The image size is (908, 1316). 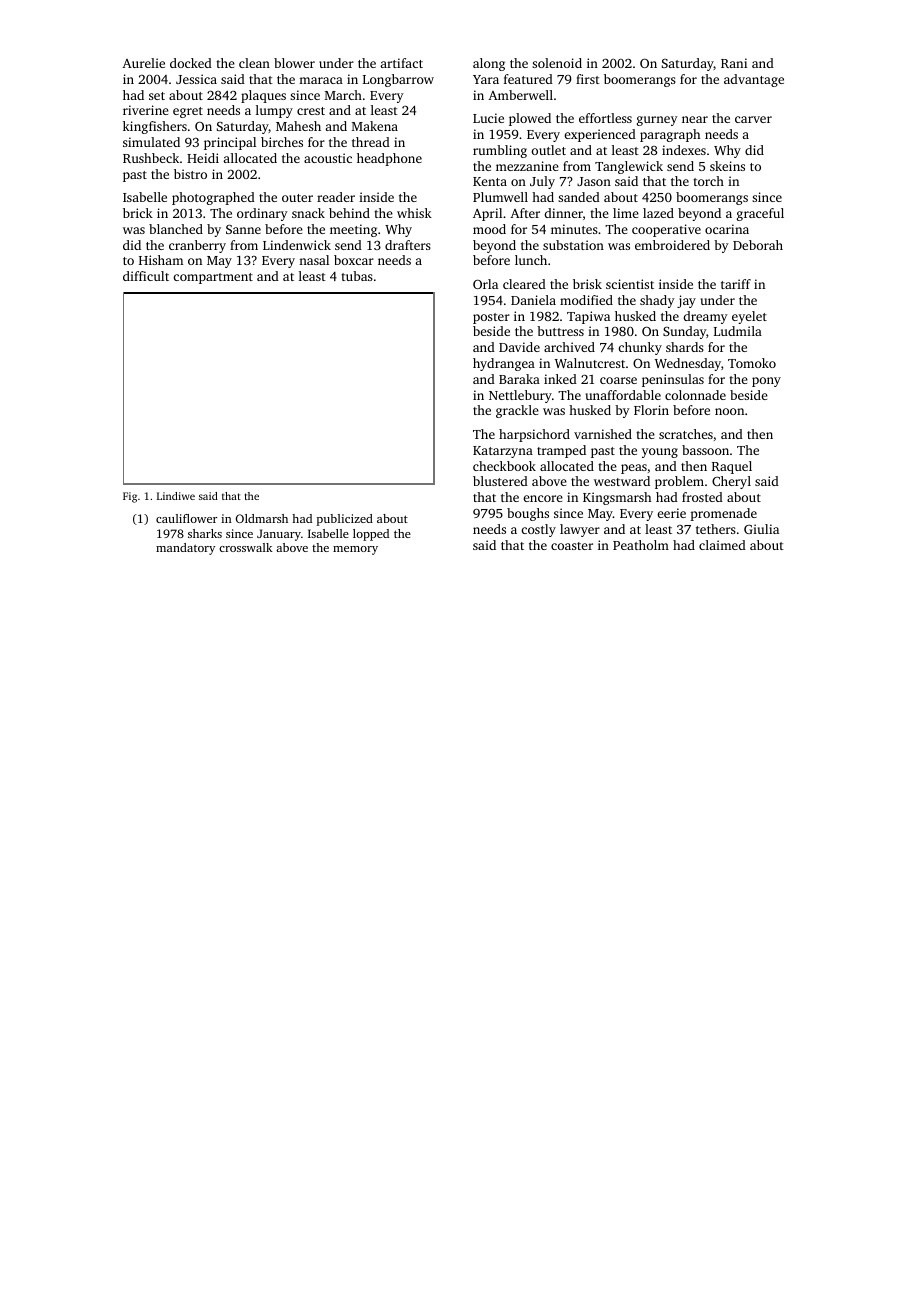 What do you see at coordinates (196, 79) in the screenshot?
I see `Jessica` at bounding box center [196, 79].
